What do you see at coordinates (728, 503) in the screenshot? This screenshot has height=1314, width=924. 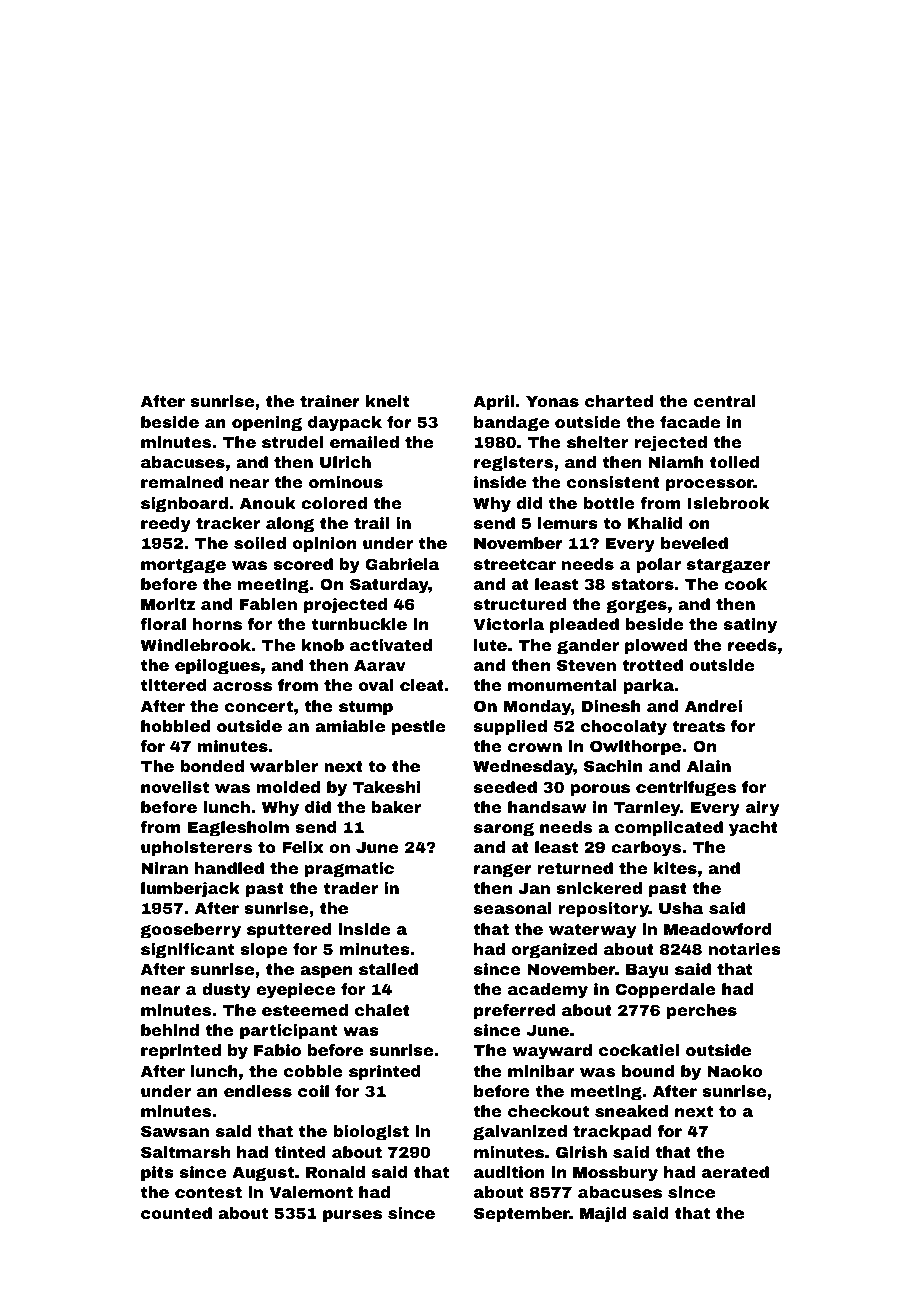 I see `Islebrook` at bounding box center [728, 503].
